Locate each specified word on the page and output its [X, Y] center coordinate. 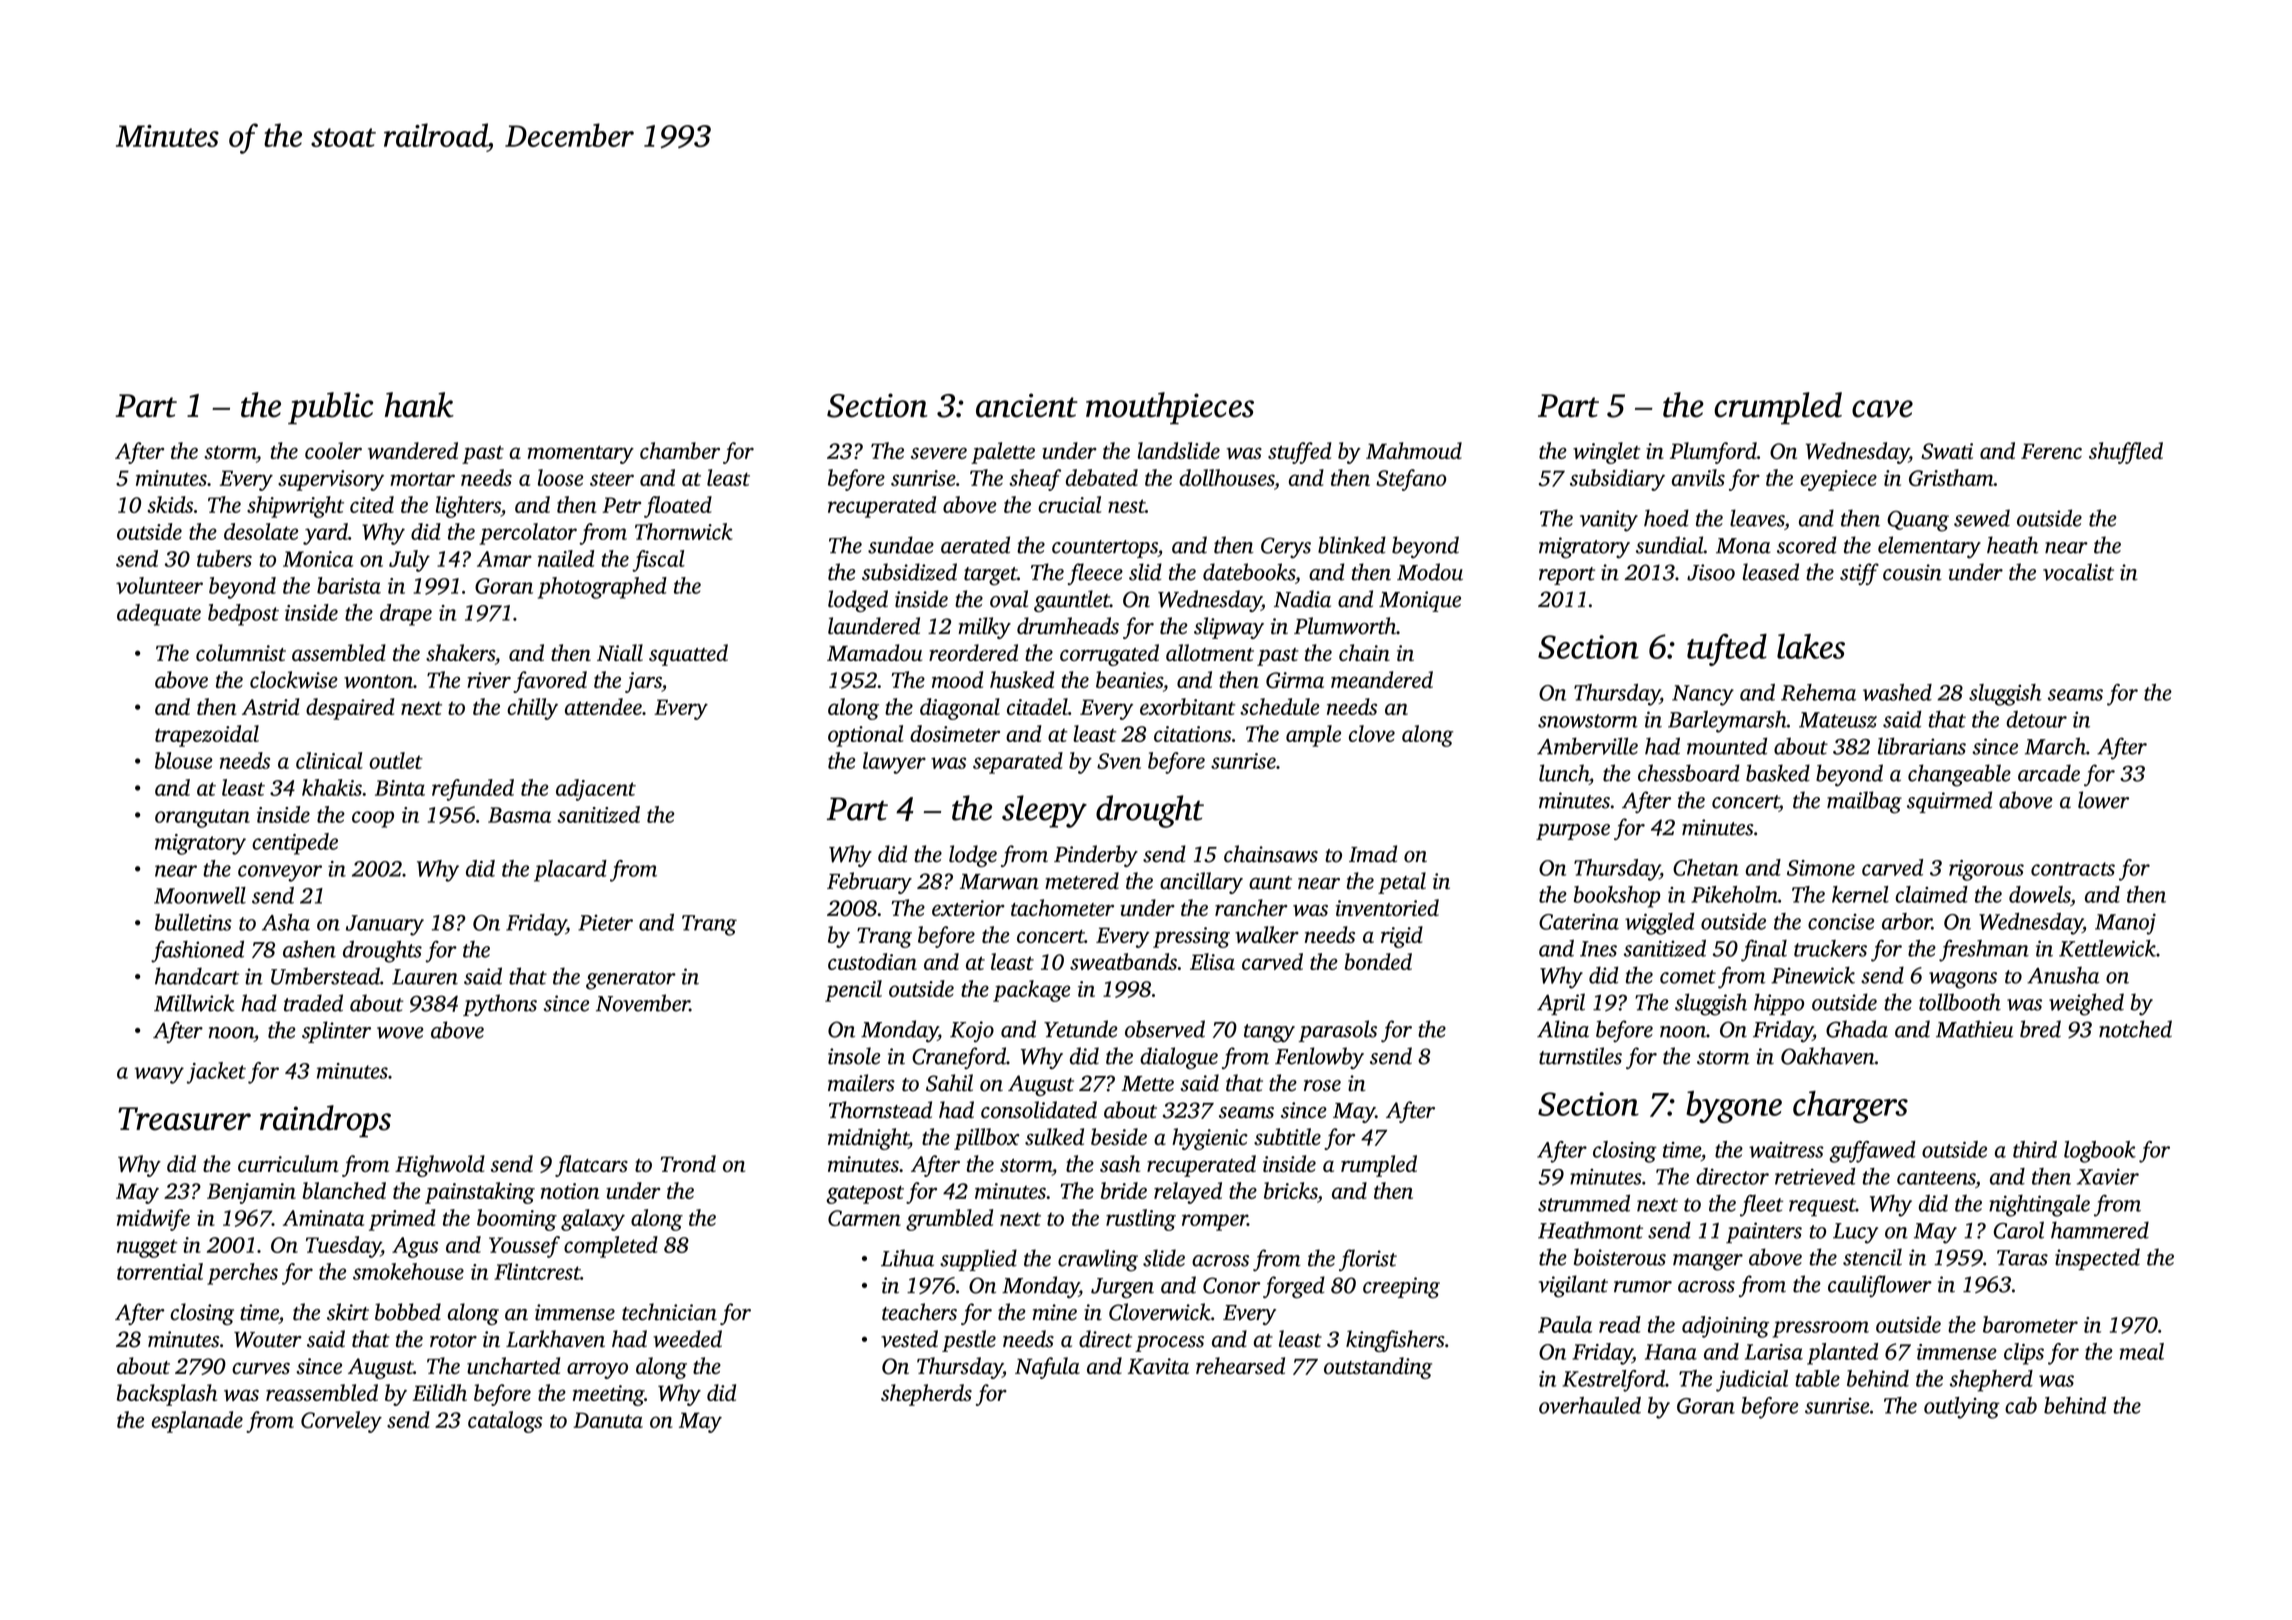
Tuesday [343, 1247]
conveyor [280, 873]
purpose [1573, 832]
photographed [602, 588]
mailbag [1864, 802]
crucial [1069, 504]
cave [1882, 409]
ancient [1027, 405]
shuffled [2126, 453]
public [330, 408]
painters [1764, 1232]
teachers [919, 1312]
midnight [868, 1139]
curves [261, 1368]
